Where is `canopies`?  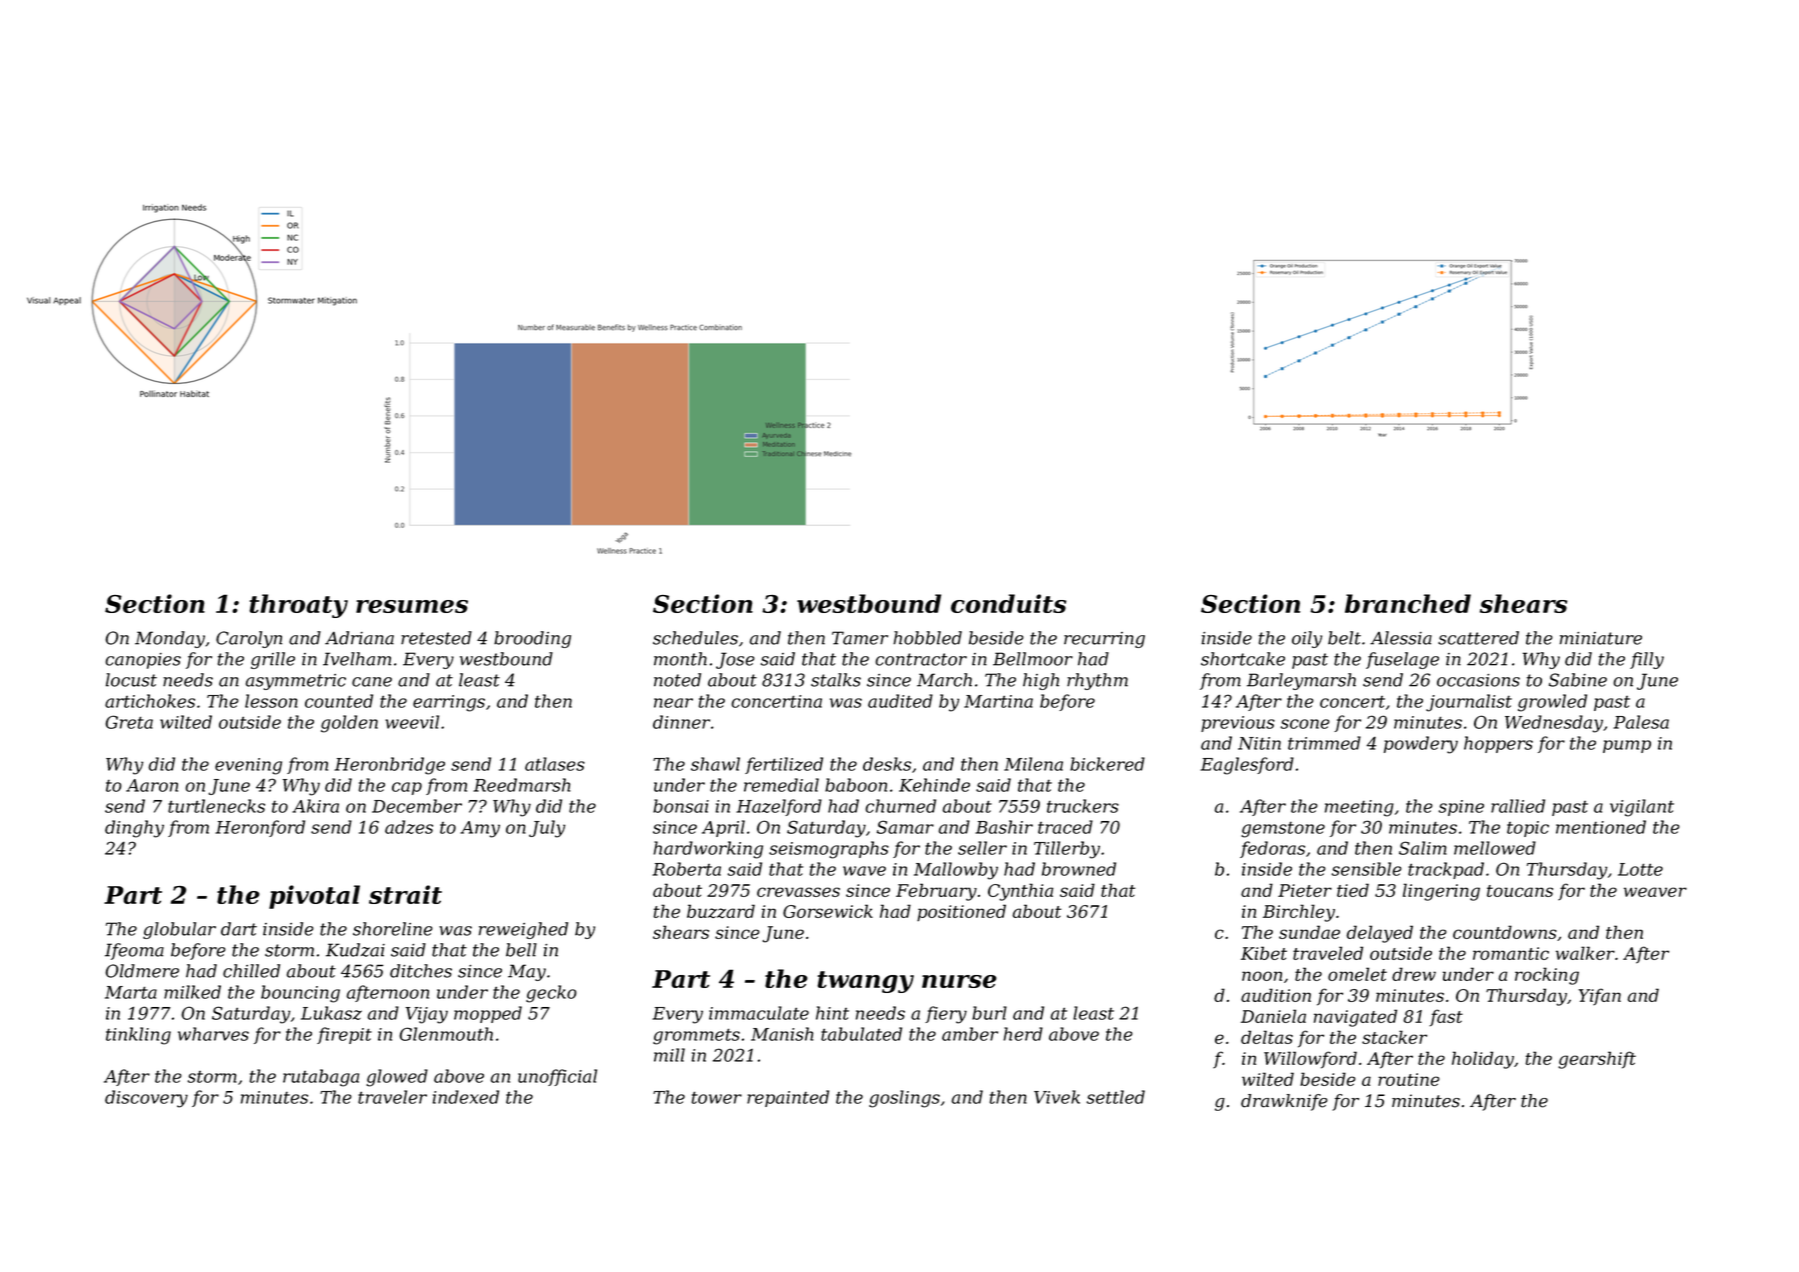
canopies is located at coordinates (143, 661).
